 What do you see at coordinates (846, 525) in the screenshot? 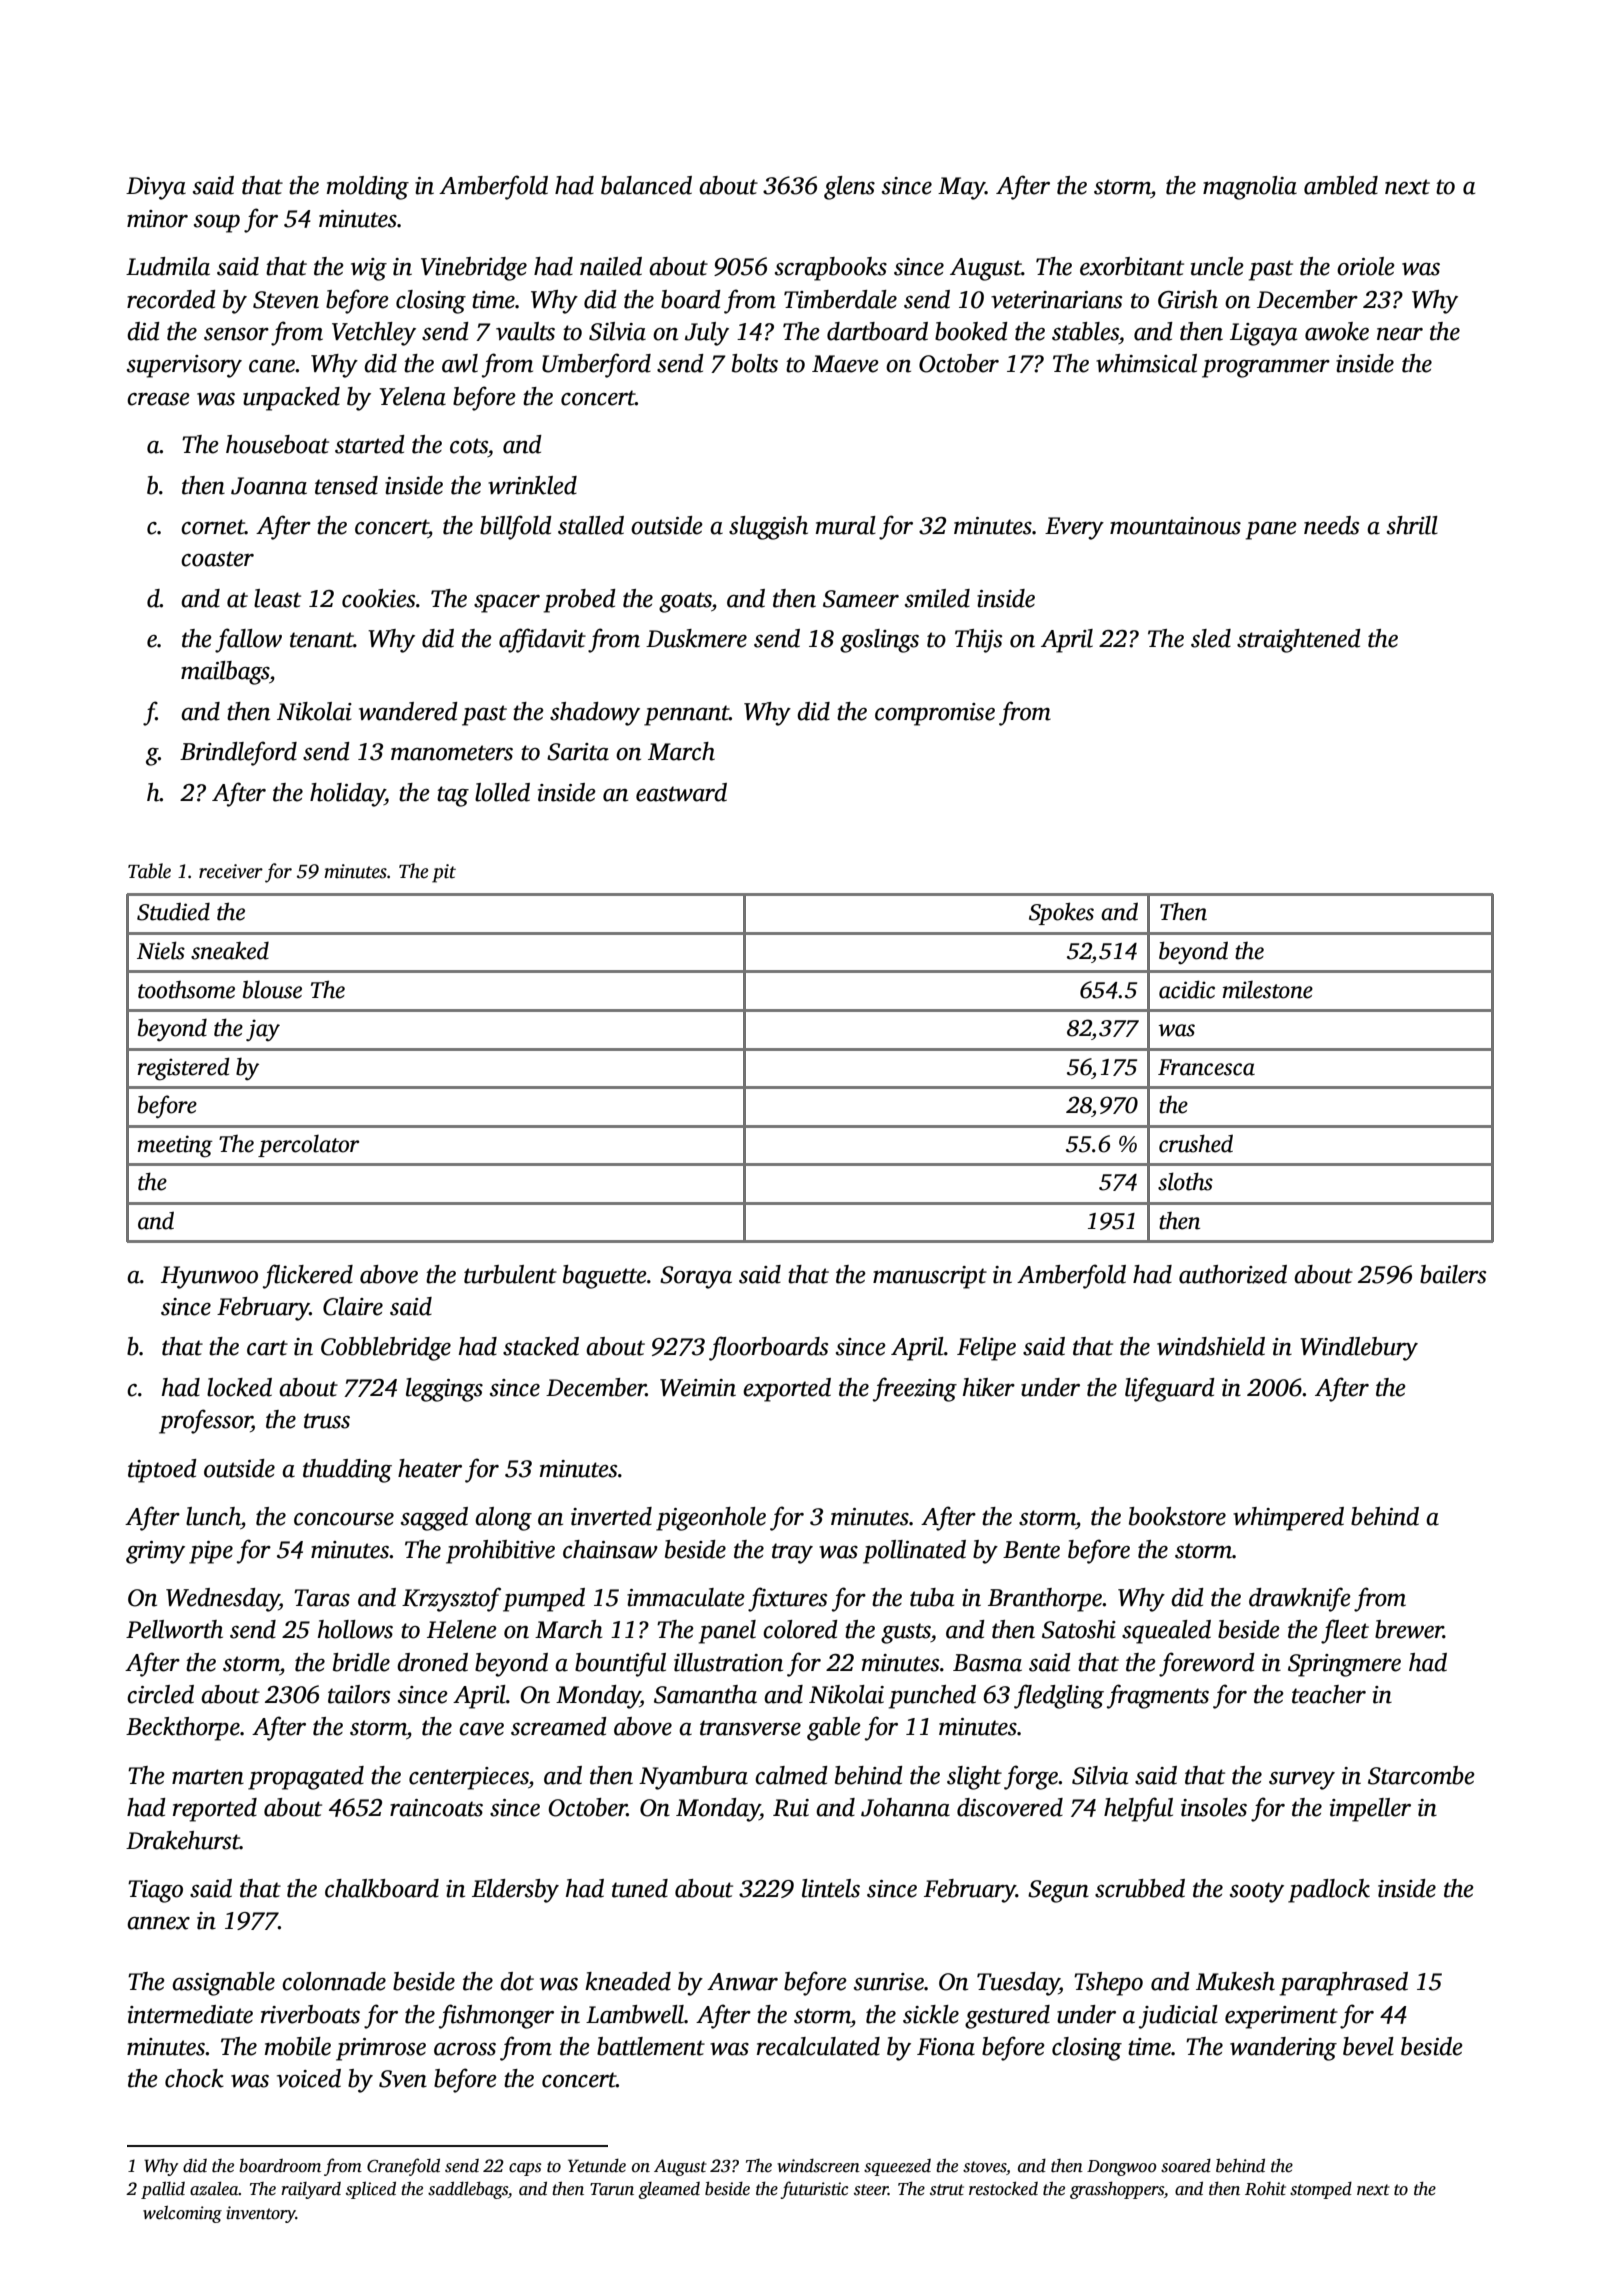
I see `mural` at bounding box center [846, 525].
